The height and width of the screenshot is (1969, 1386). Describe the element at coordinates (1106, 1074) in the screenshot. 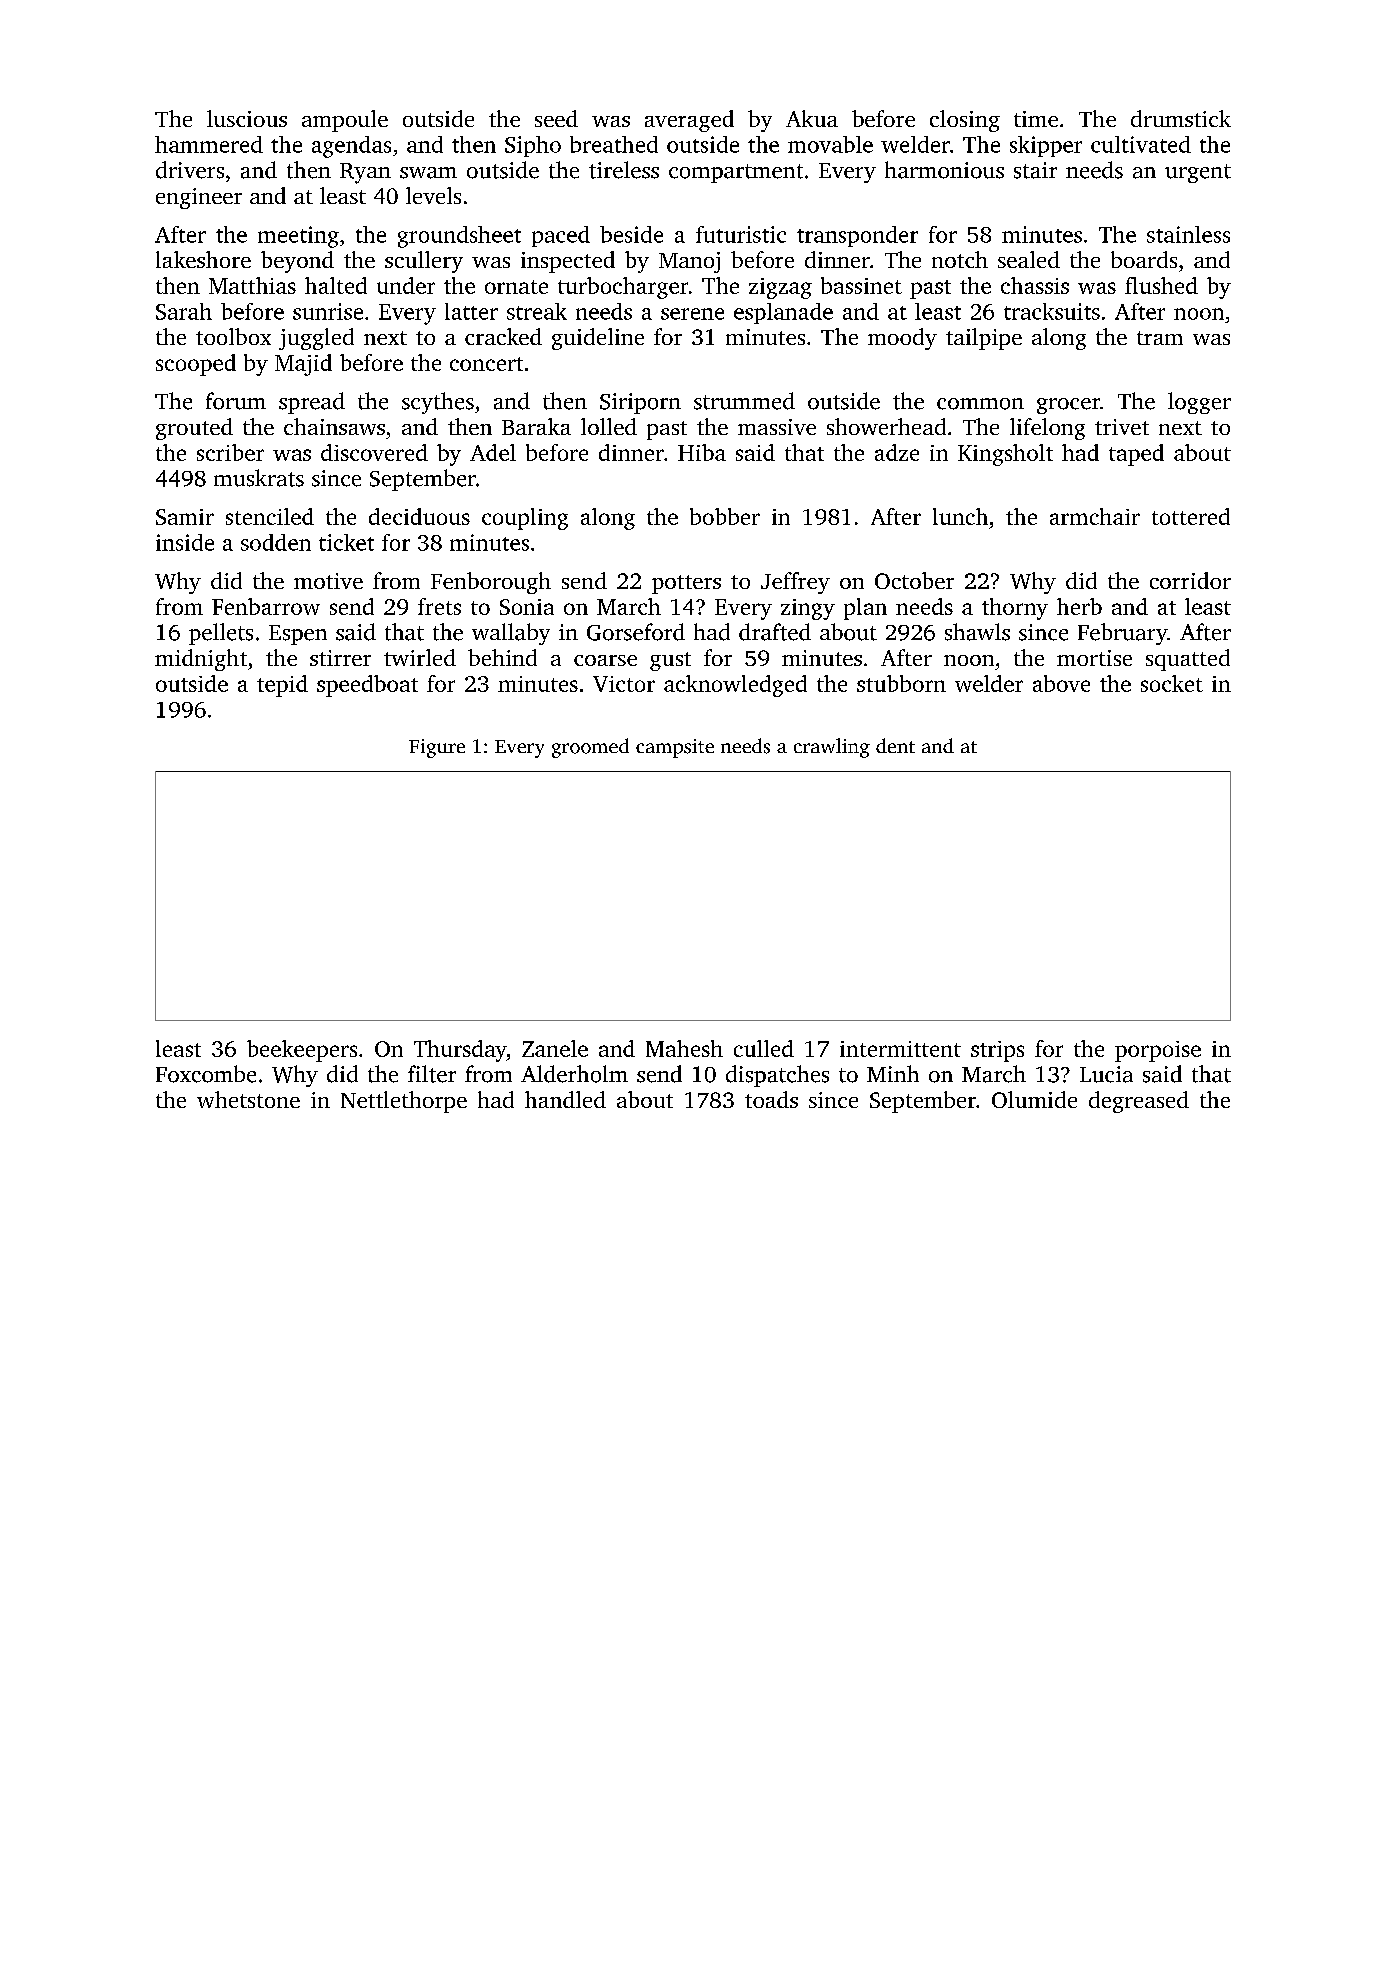

I see `Lucia` at that location.
